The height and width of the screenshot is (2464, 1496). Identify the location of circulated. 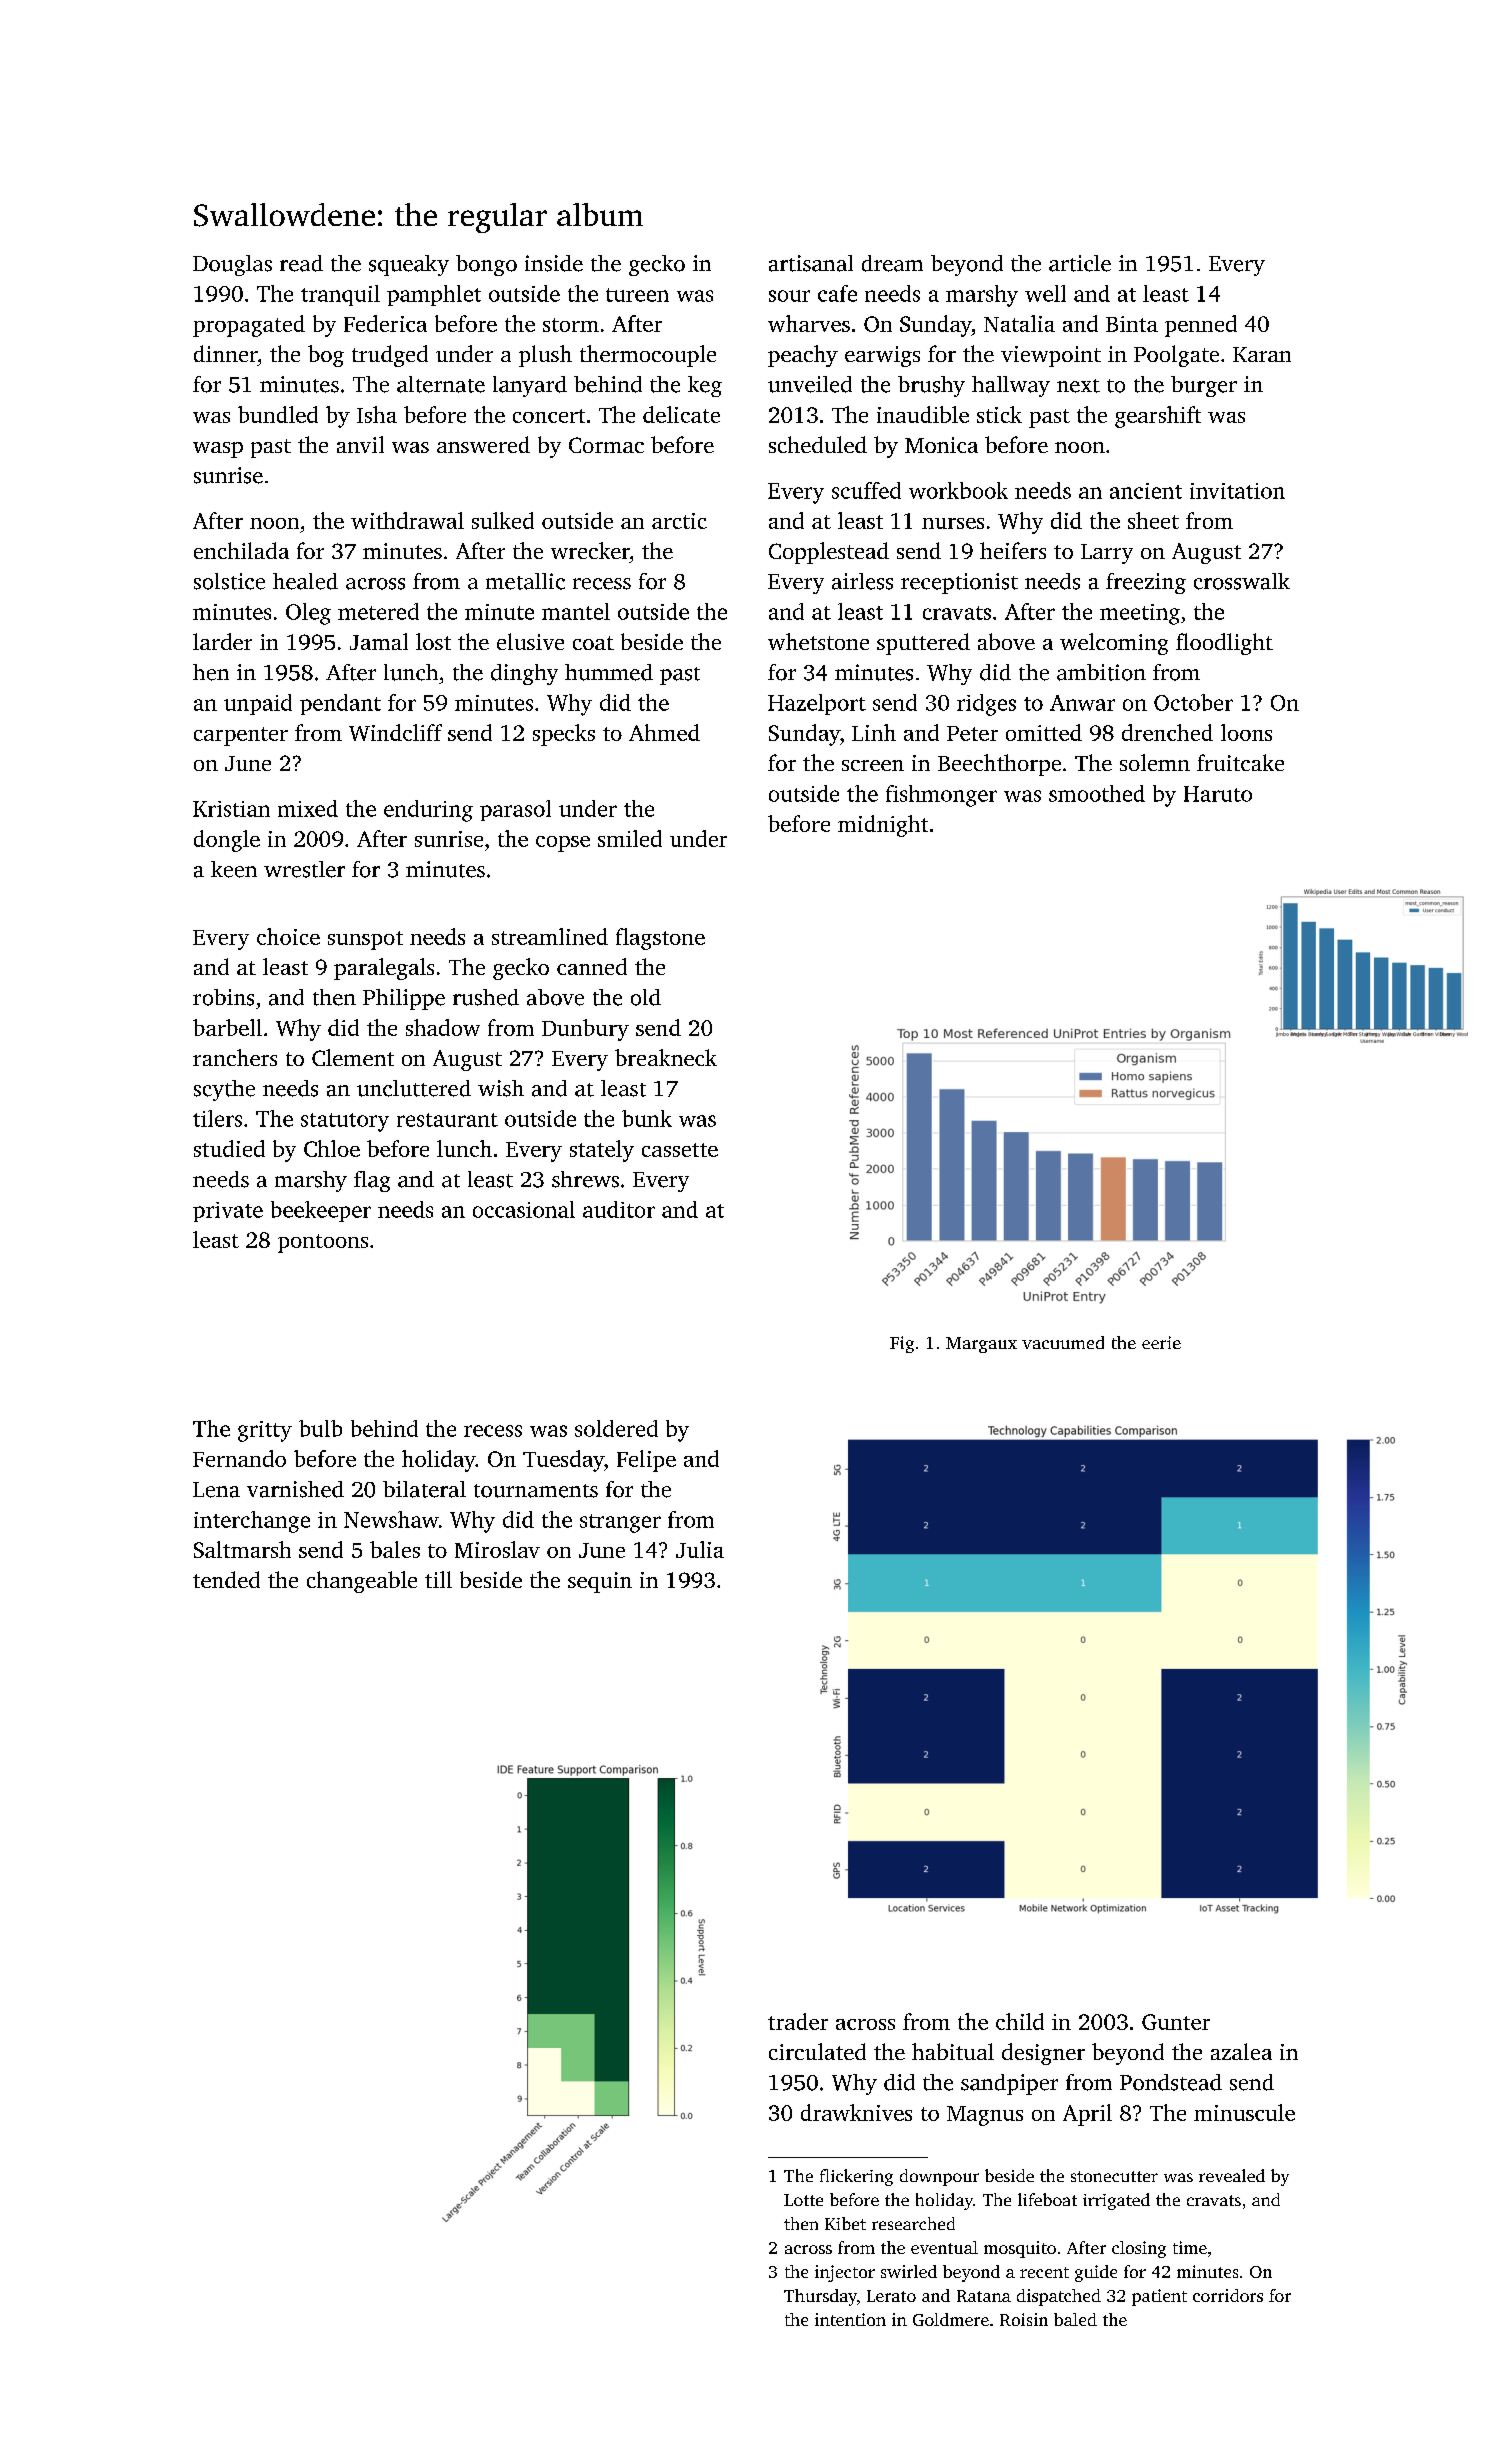
(817, 2051).
